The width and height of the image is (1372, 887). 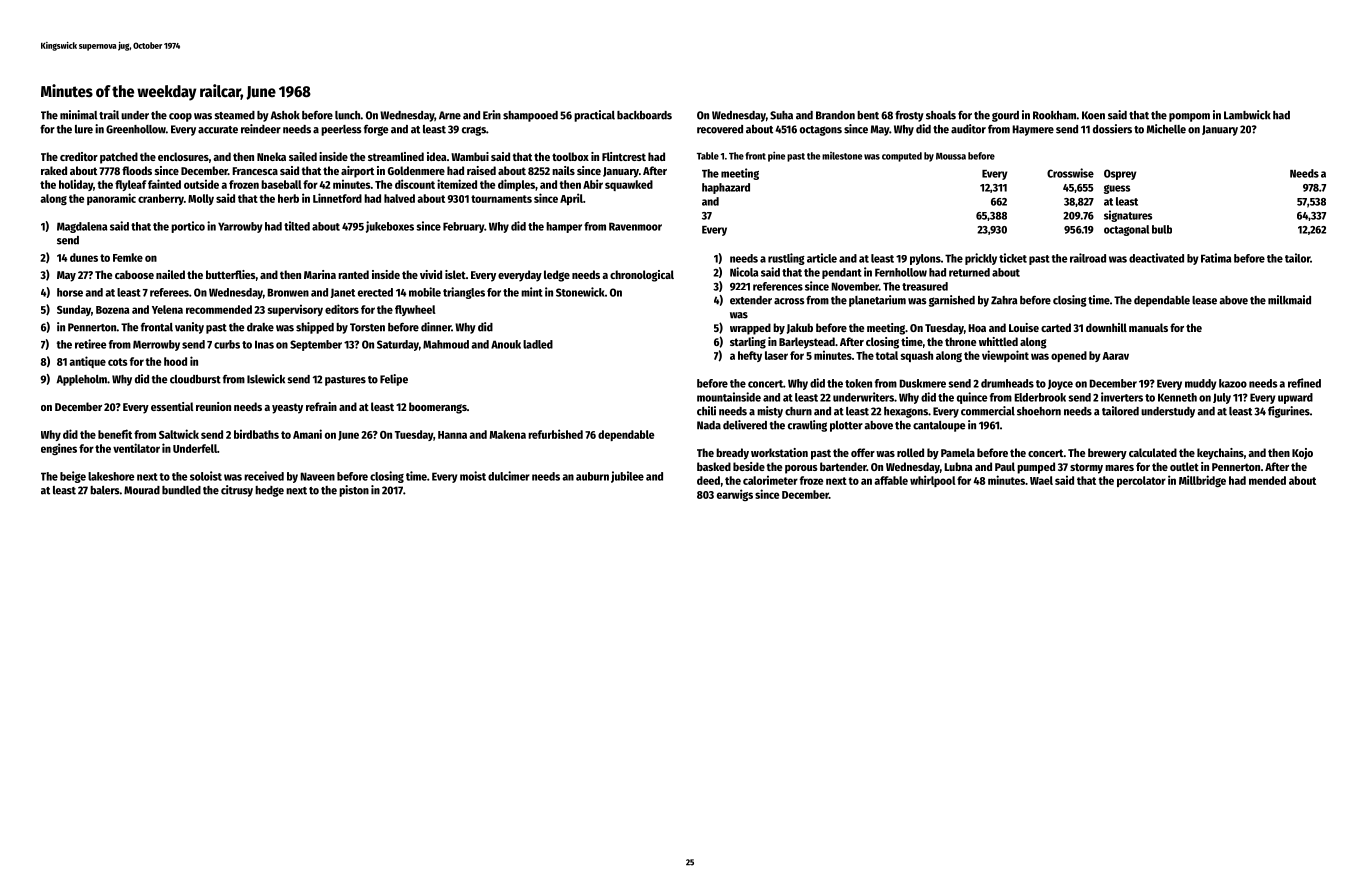 I want to click on dulcimer, so click(x=509, y=476).
